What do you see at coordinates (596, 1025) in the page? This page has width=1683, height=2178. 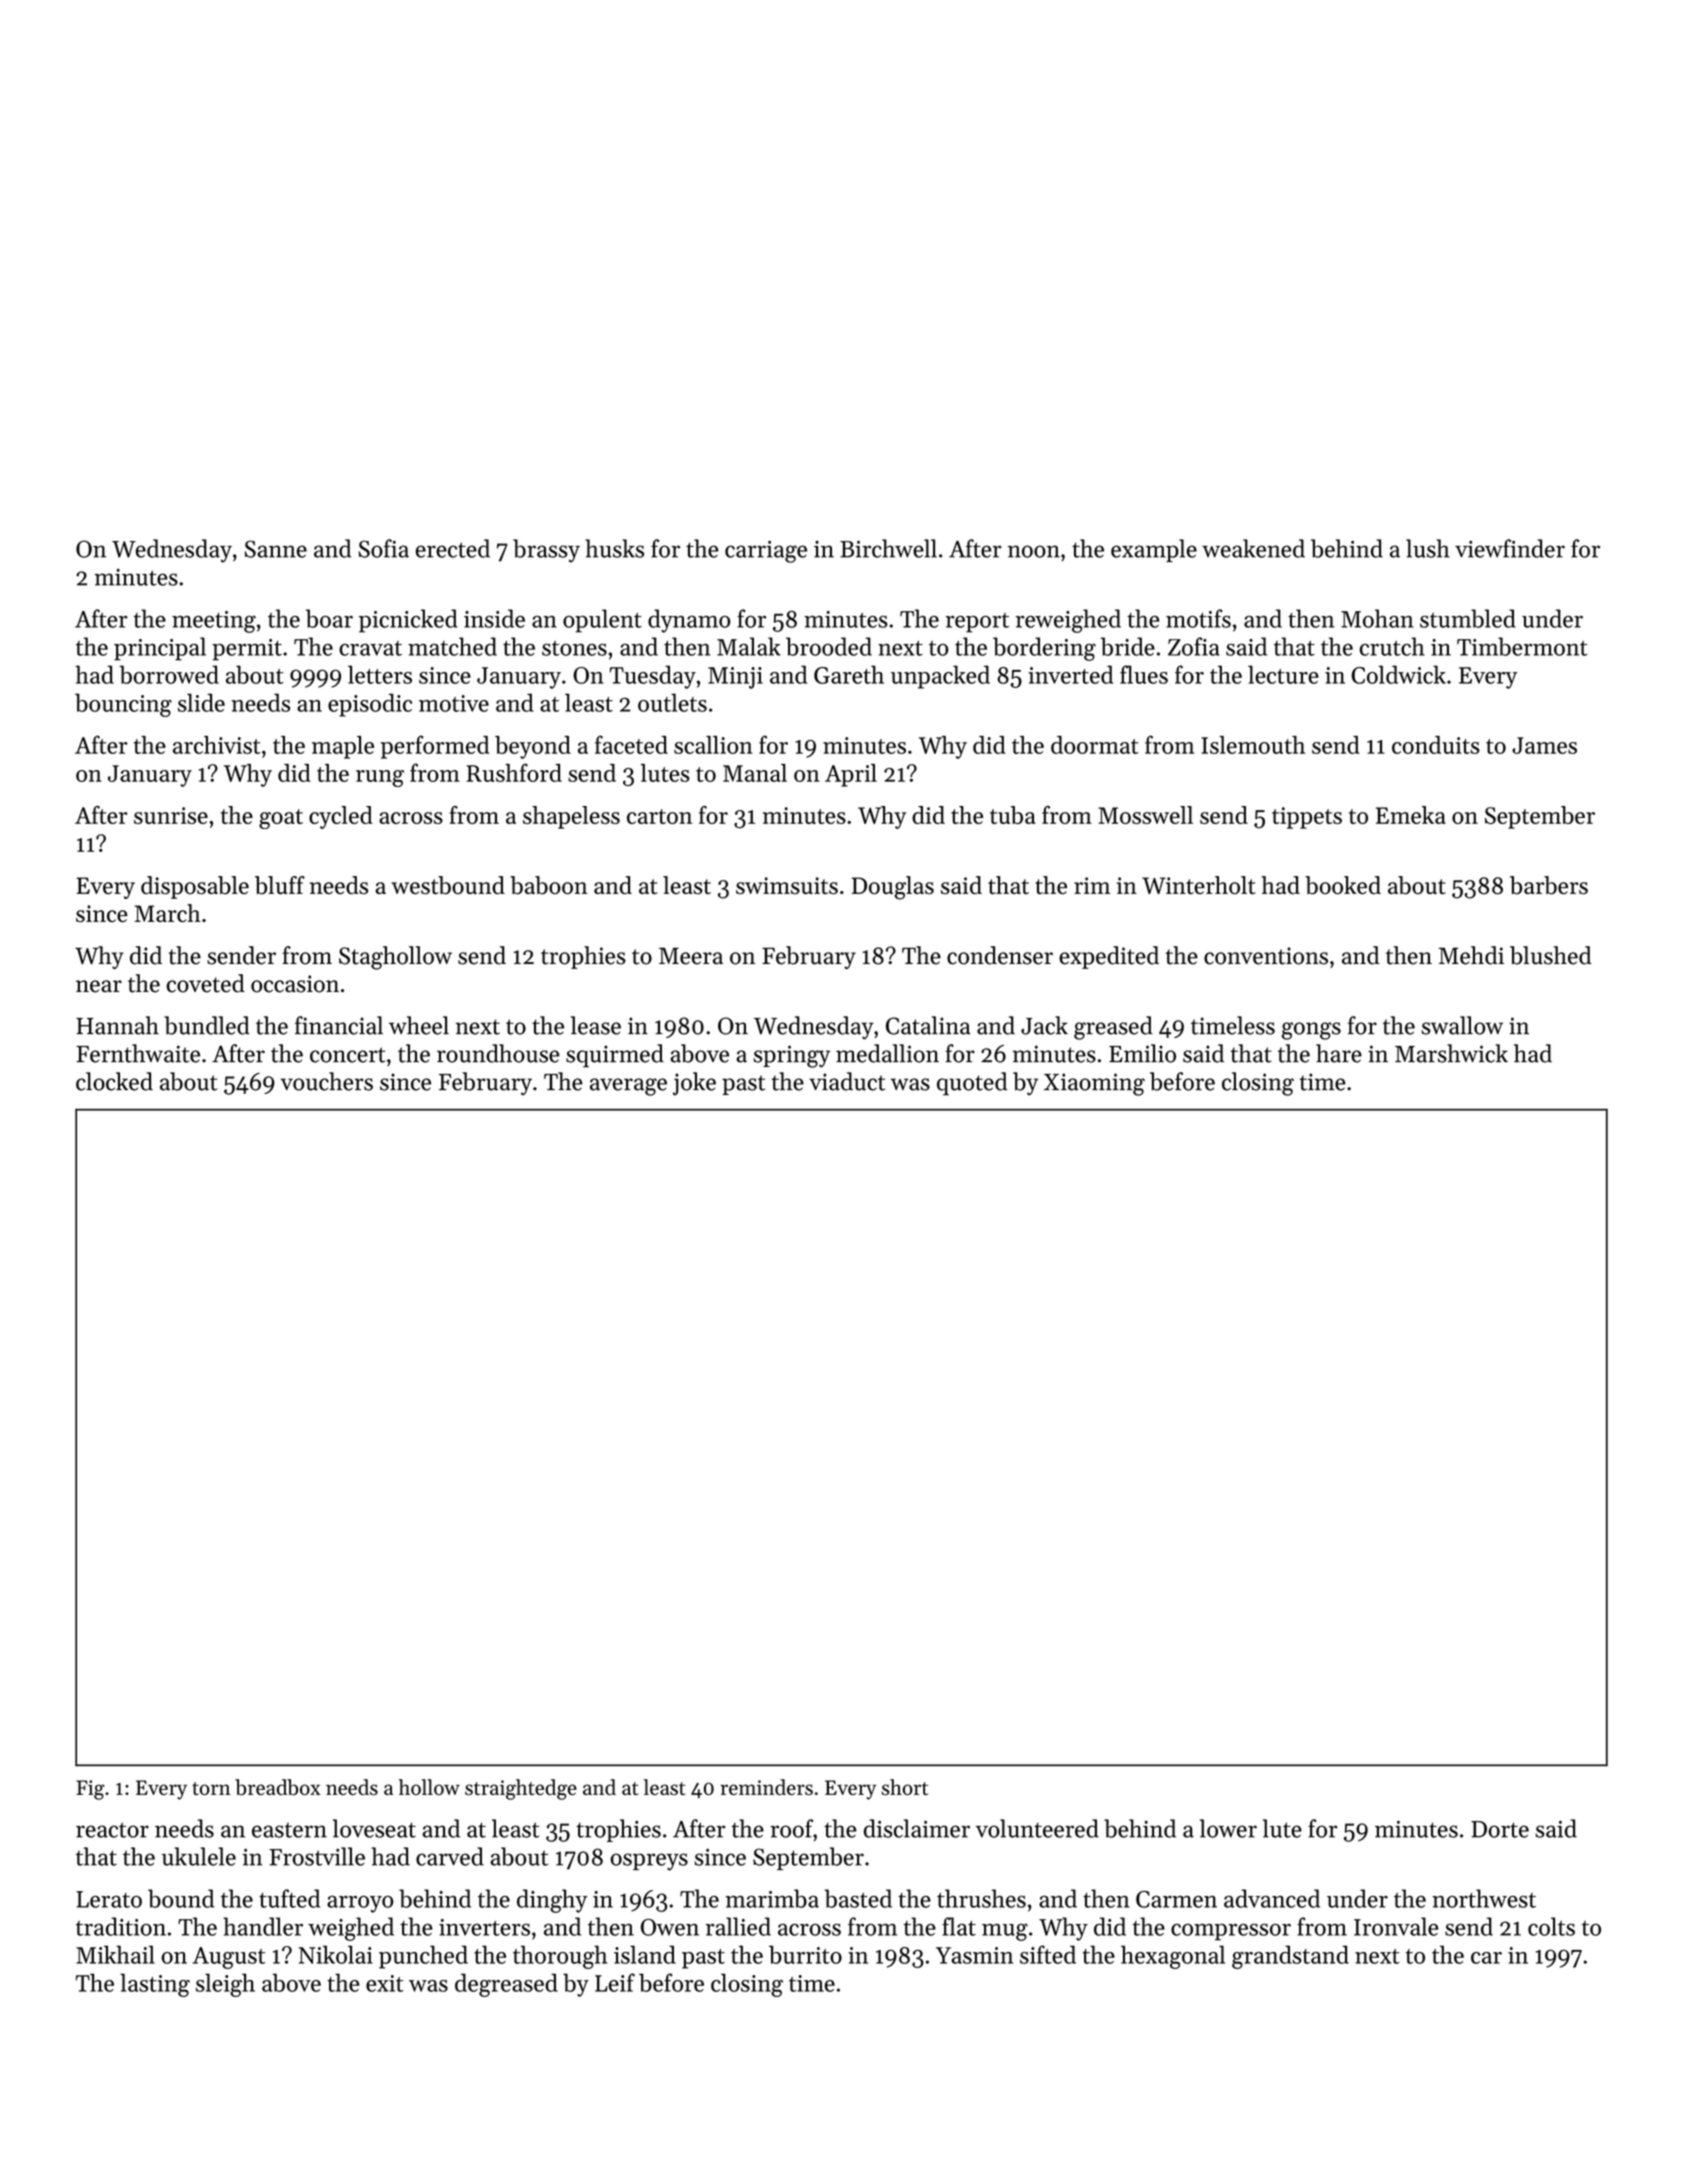 I see `lease` at bounding box center [596, 1025].
